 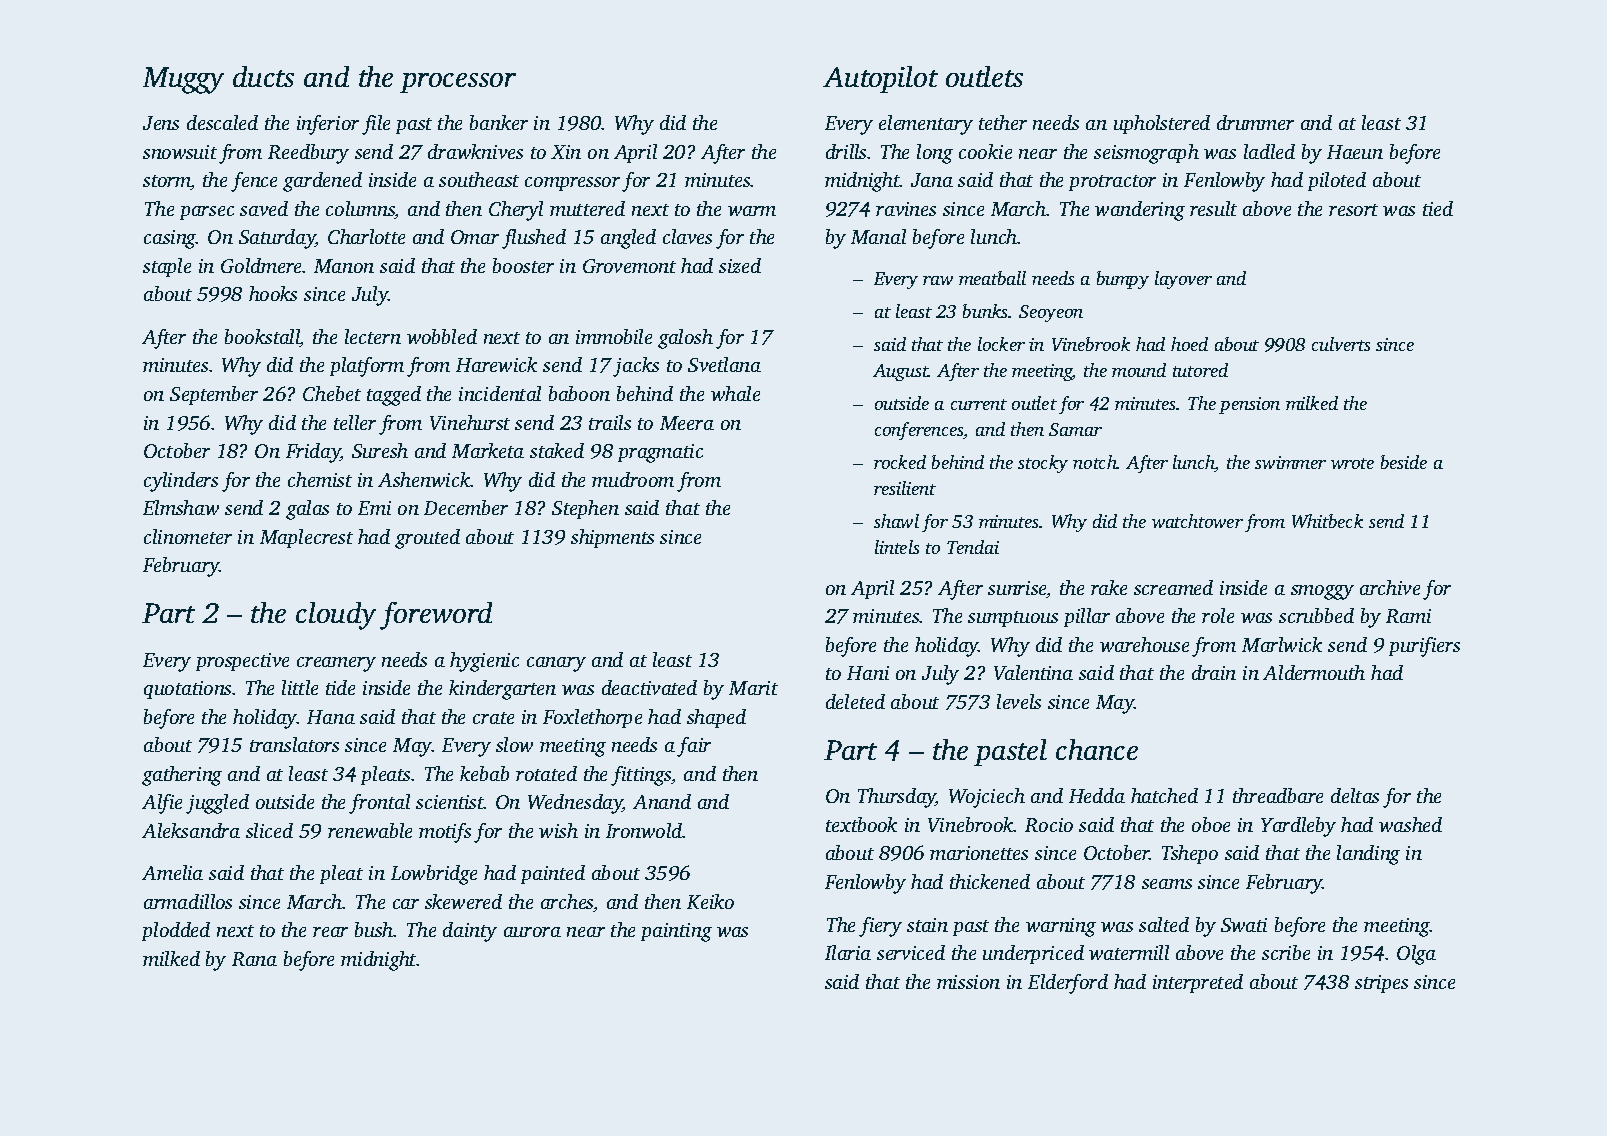 I want to click on Marlwick, so click(x=1282, y=644).
